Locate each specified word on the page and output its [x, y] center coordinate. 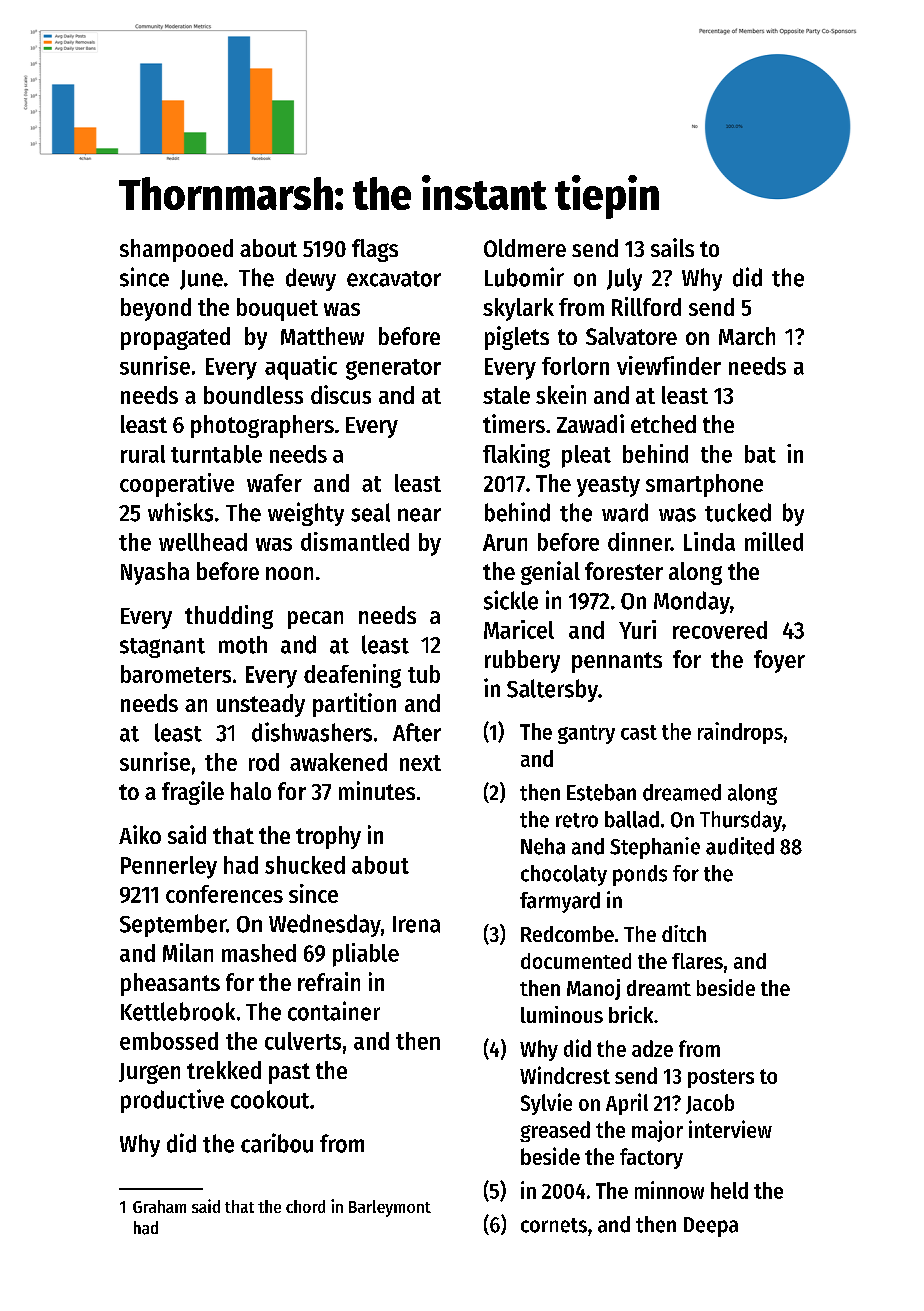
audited [740, 846]
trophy [328, 837]
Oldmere [525, 248]
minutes [377, 790]
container [334, 1011]
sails [672, 247]
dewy [311, 279]
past [289, 1073]
